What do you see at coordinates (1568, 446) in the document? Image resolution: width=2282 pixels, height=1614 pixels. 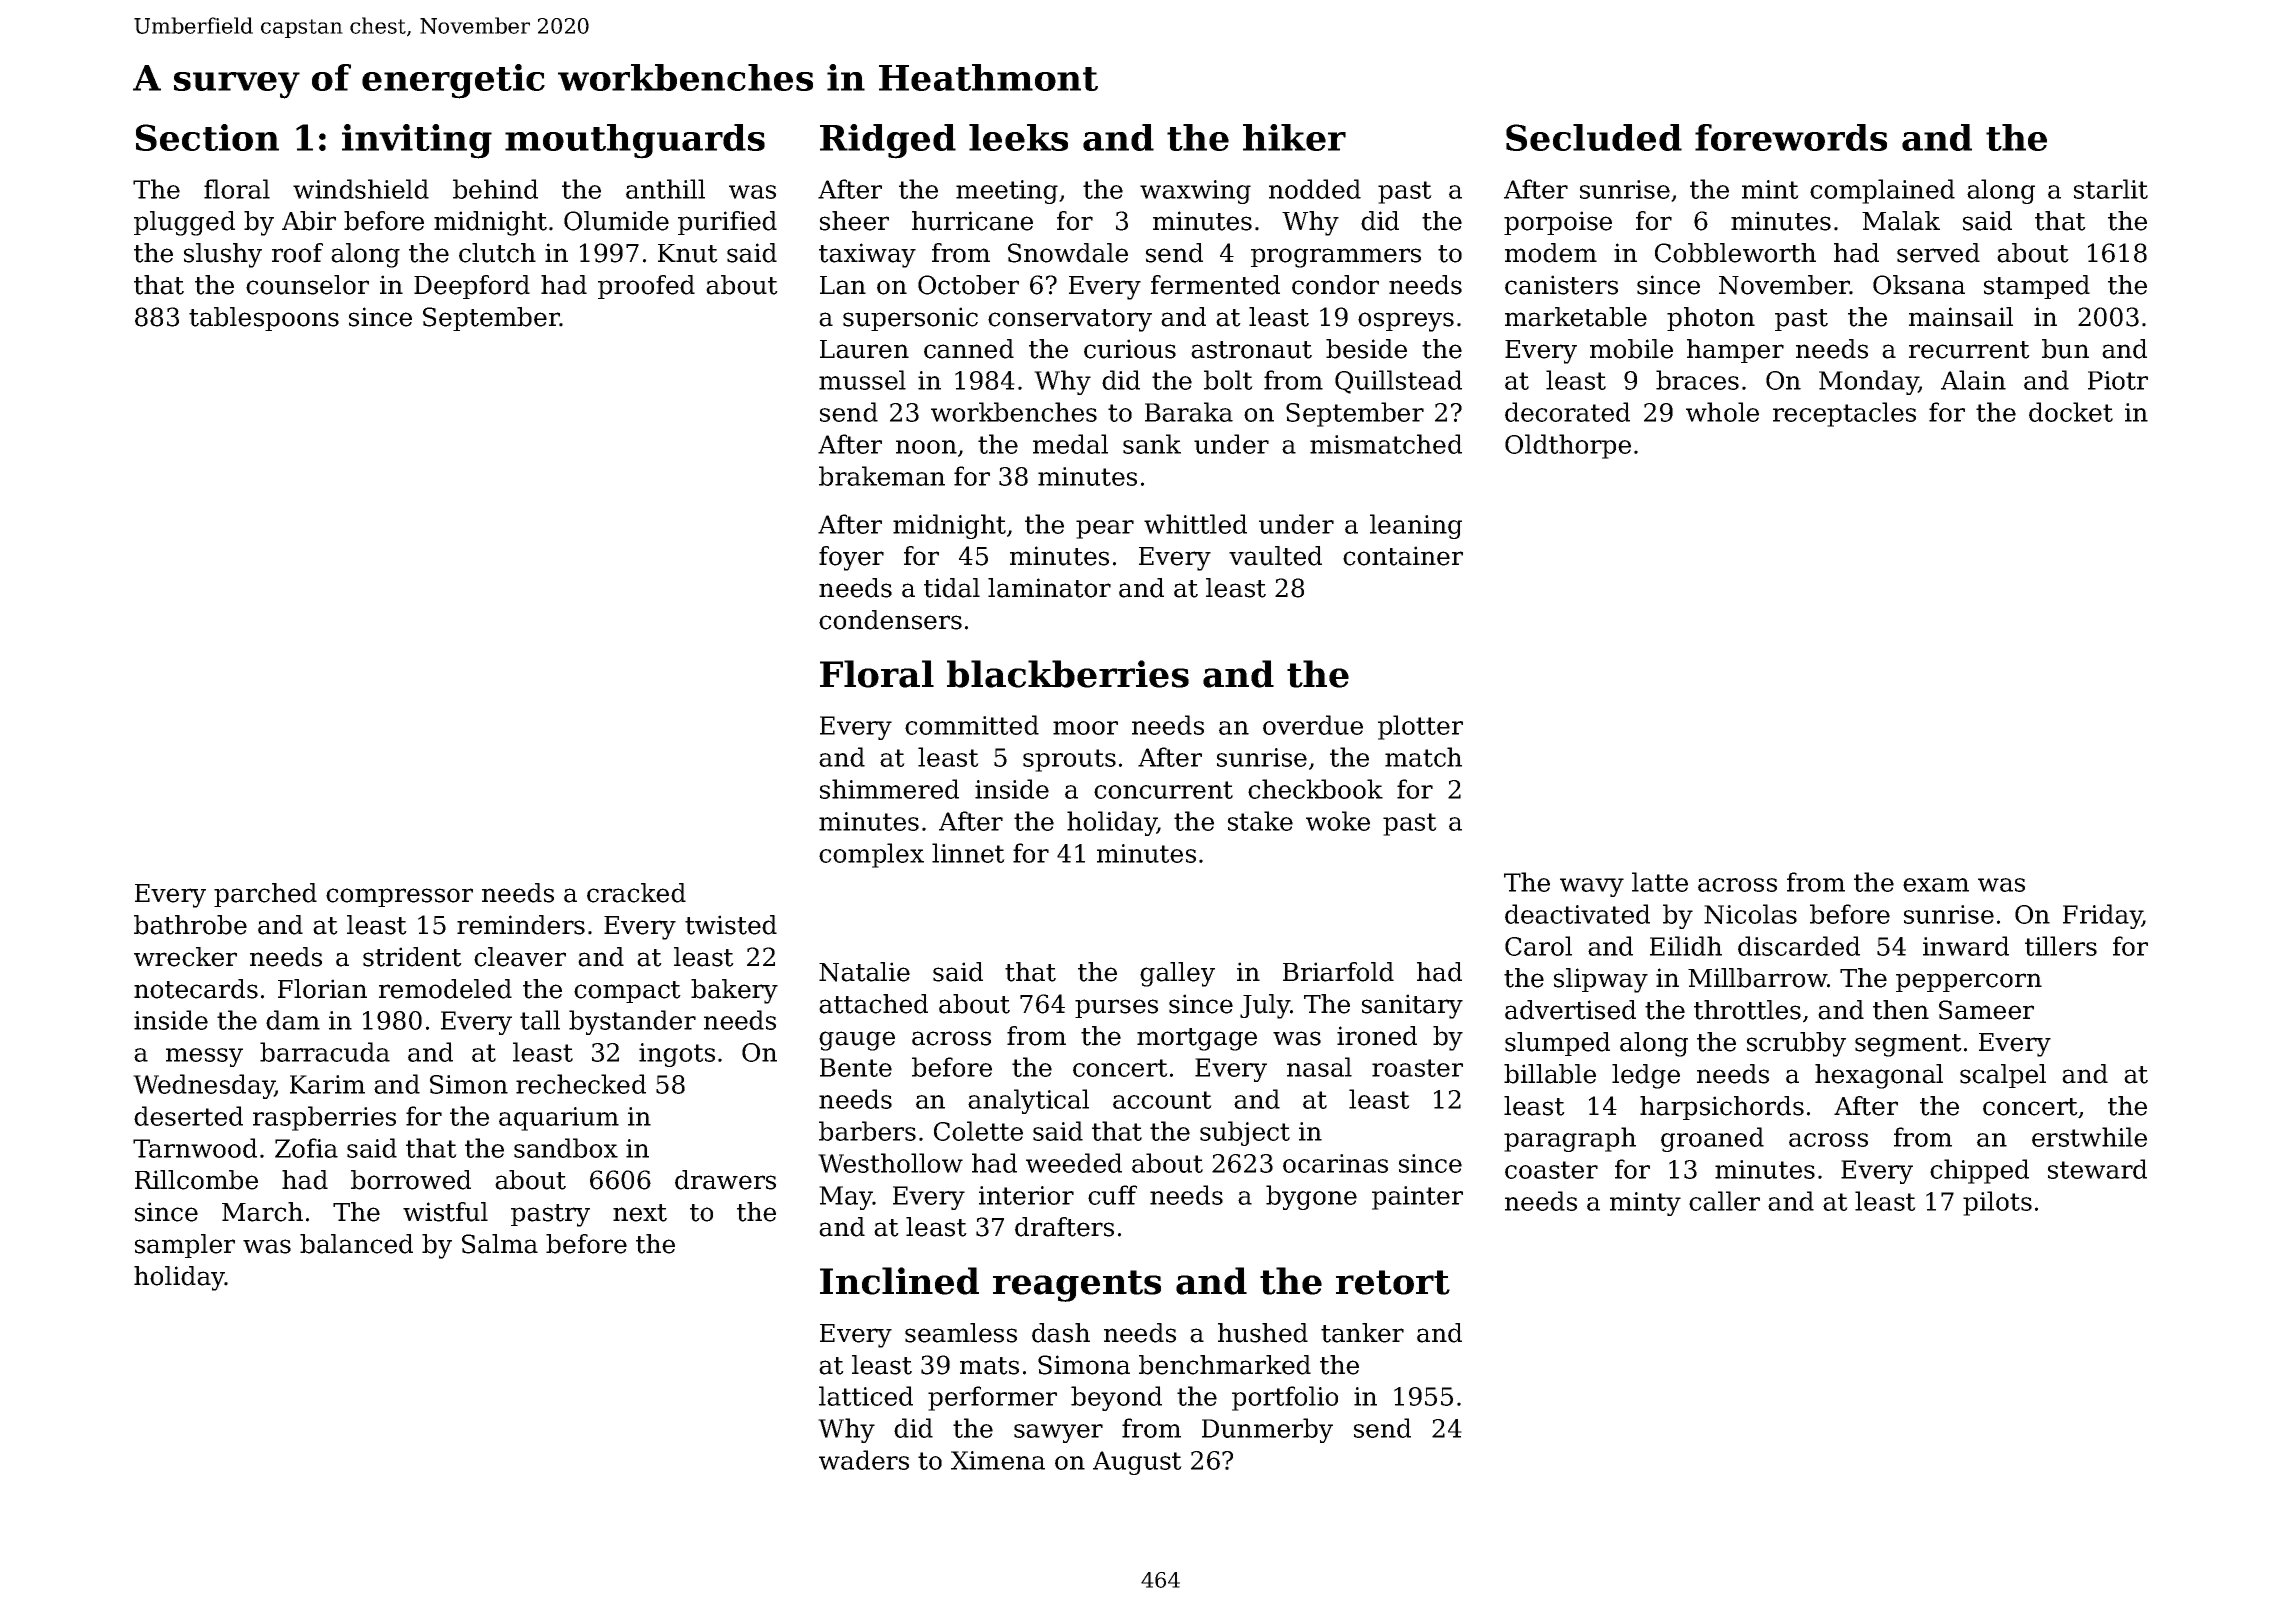 I see `Oldthorpe` at bounding box center [1568, 446].
